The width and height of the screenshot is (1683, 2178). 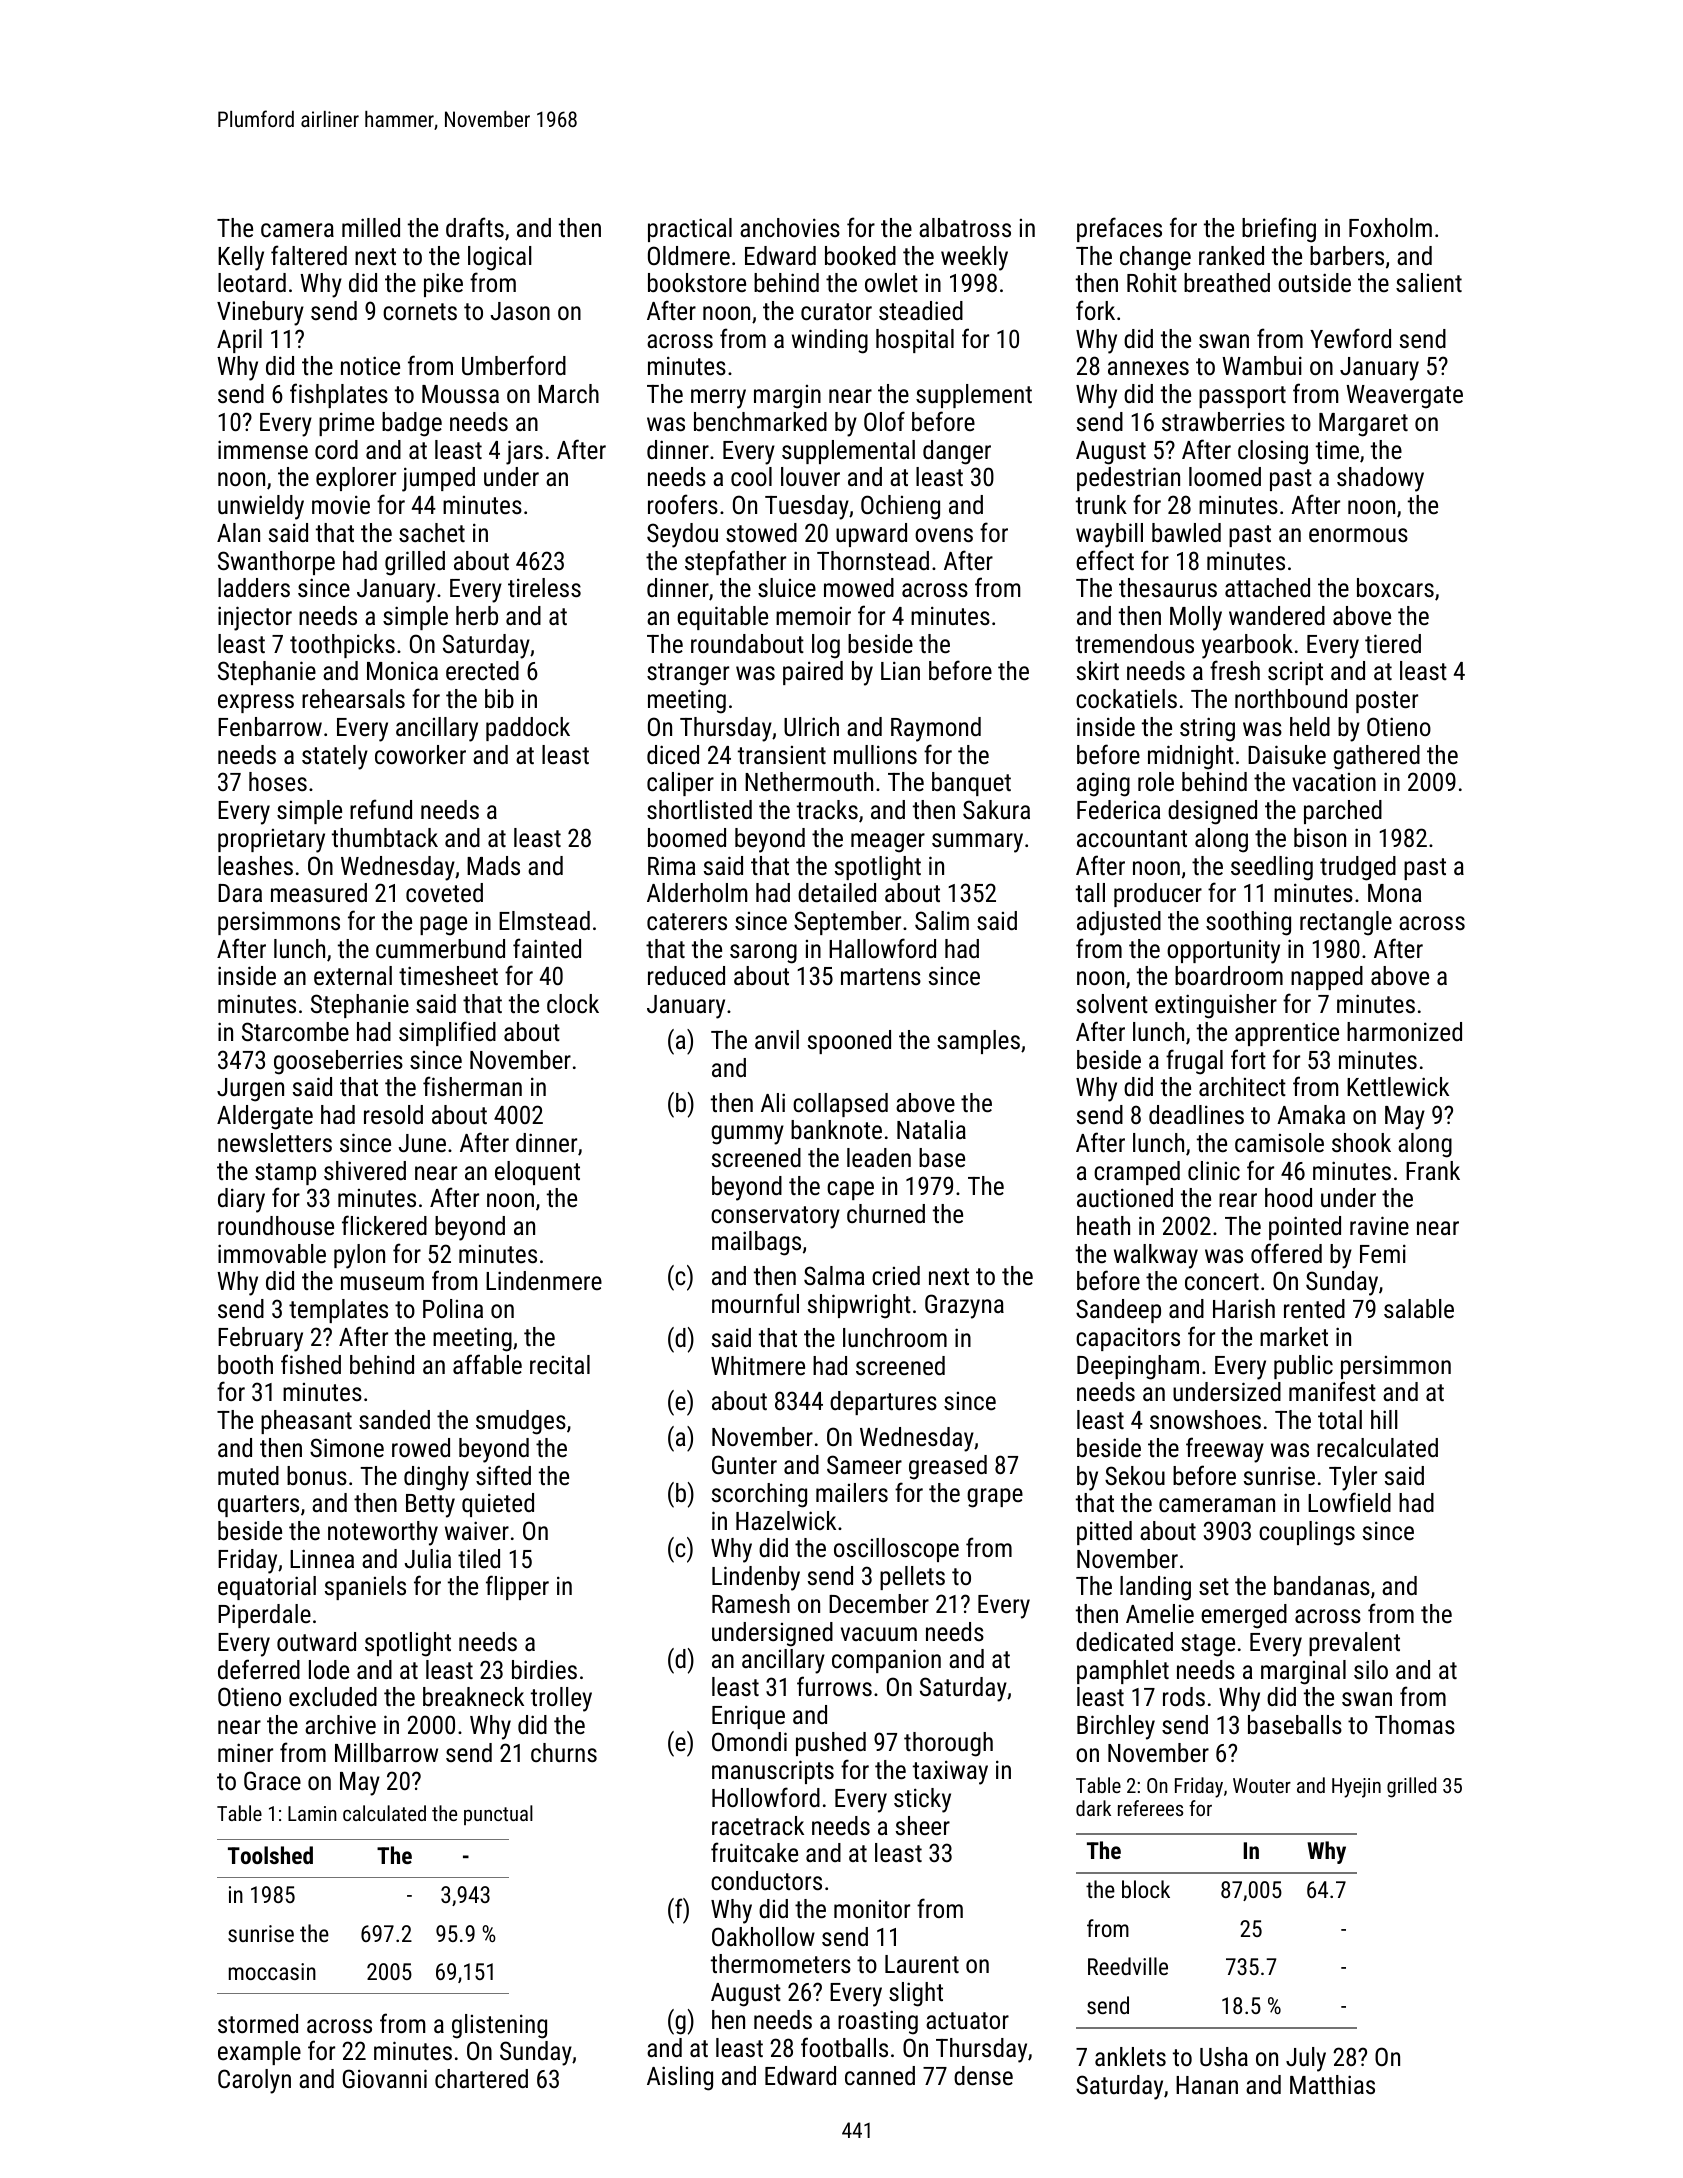 I want to click on tireless, so click(x=544, y=587).
